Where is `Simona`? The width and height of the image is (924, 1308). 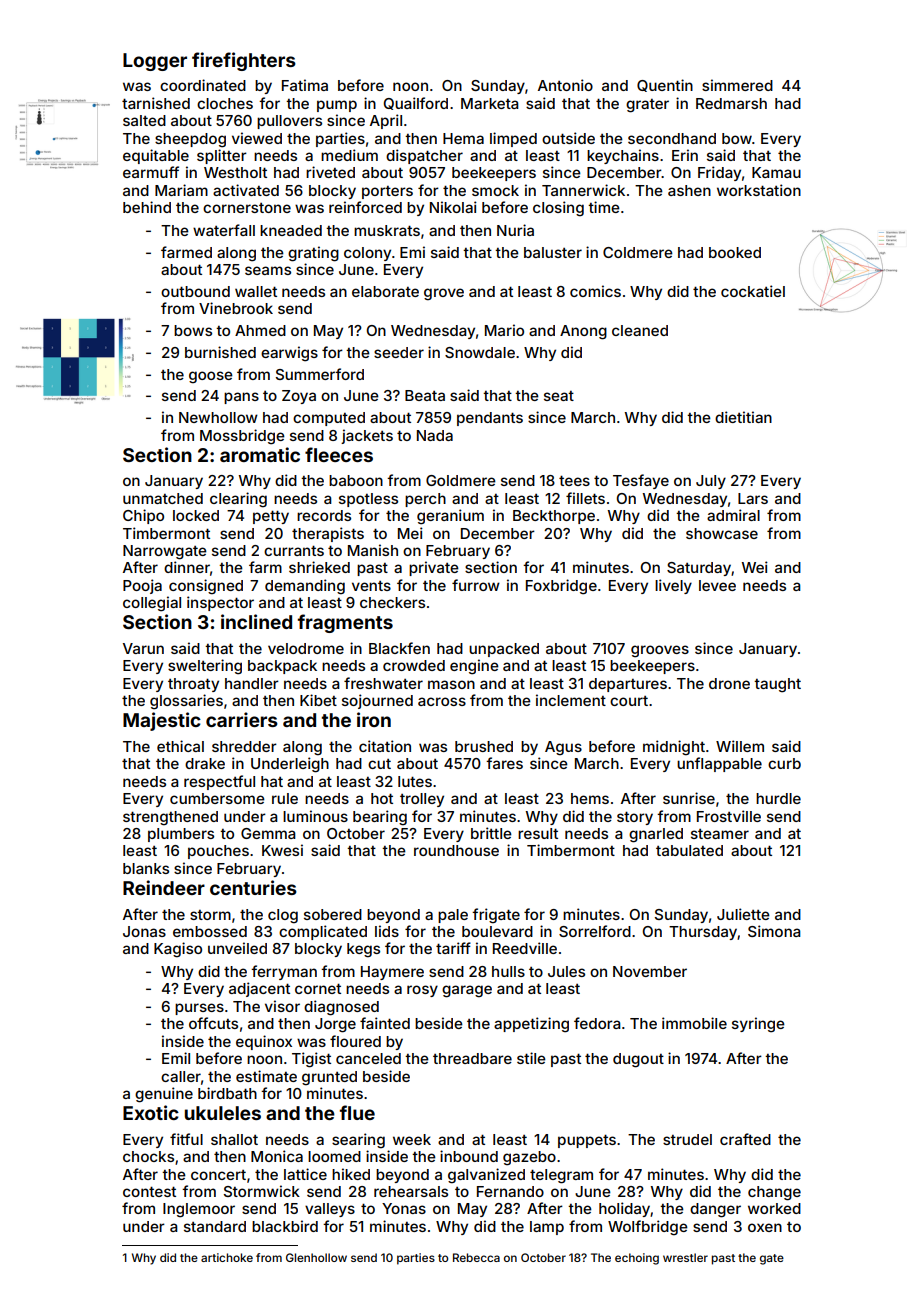 Simona is located at coordinates (774, 931).
